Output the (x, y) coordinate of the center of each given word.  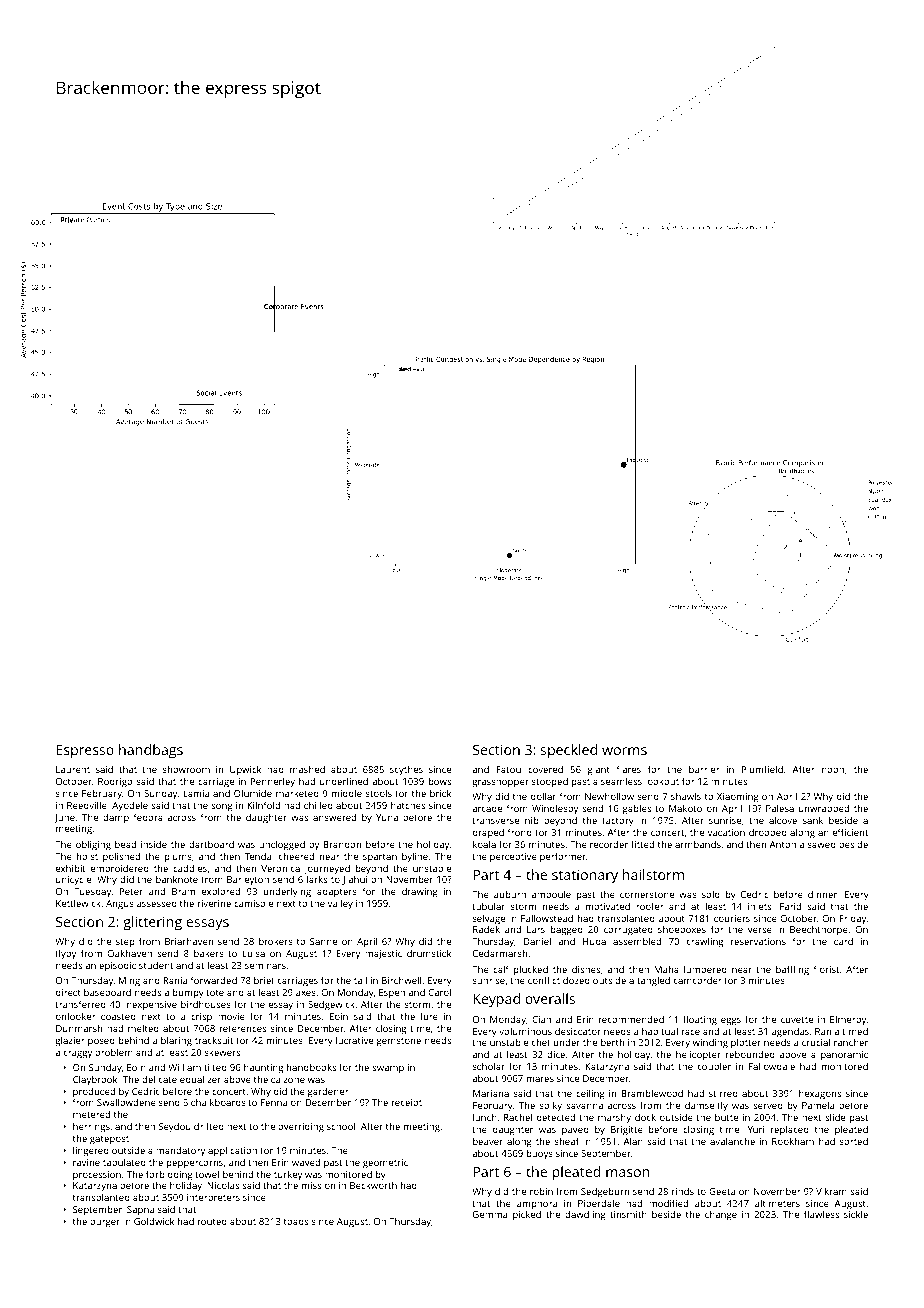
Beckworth (373, 1185)
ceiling (590, 1094)
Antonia (786, 844)
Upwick (245, 770)
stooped (550, 782)
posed (101, 1041)
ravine (86, 1162)
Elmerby (848, 1021)
